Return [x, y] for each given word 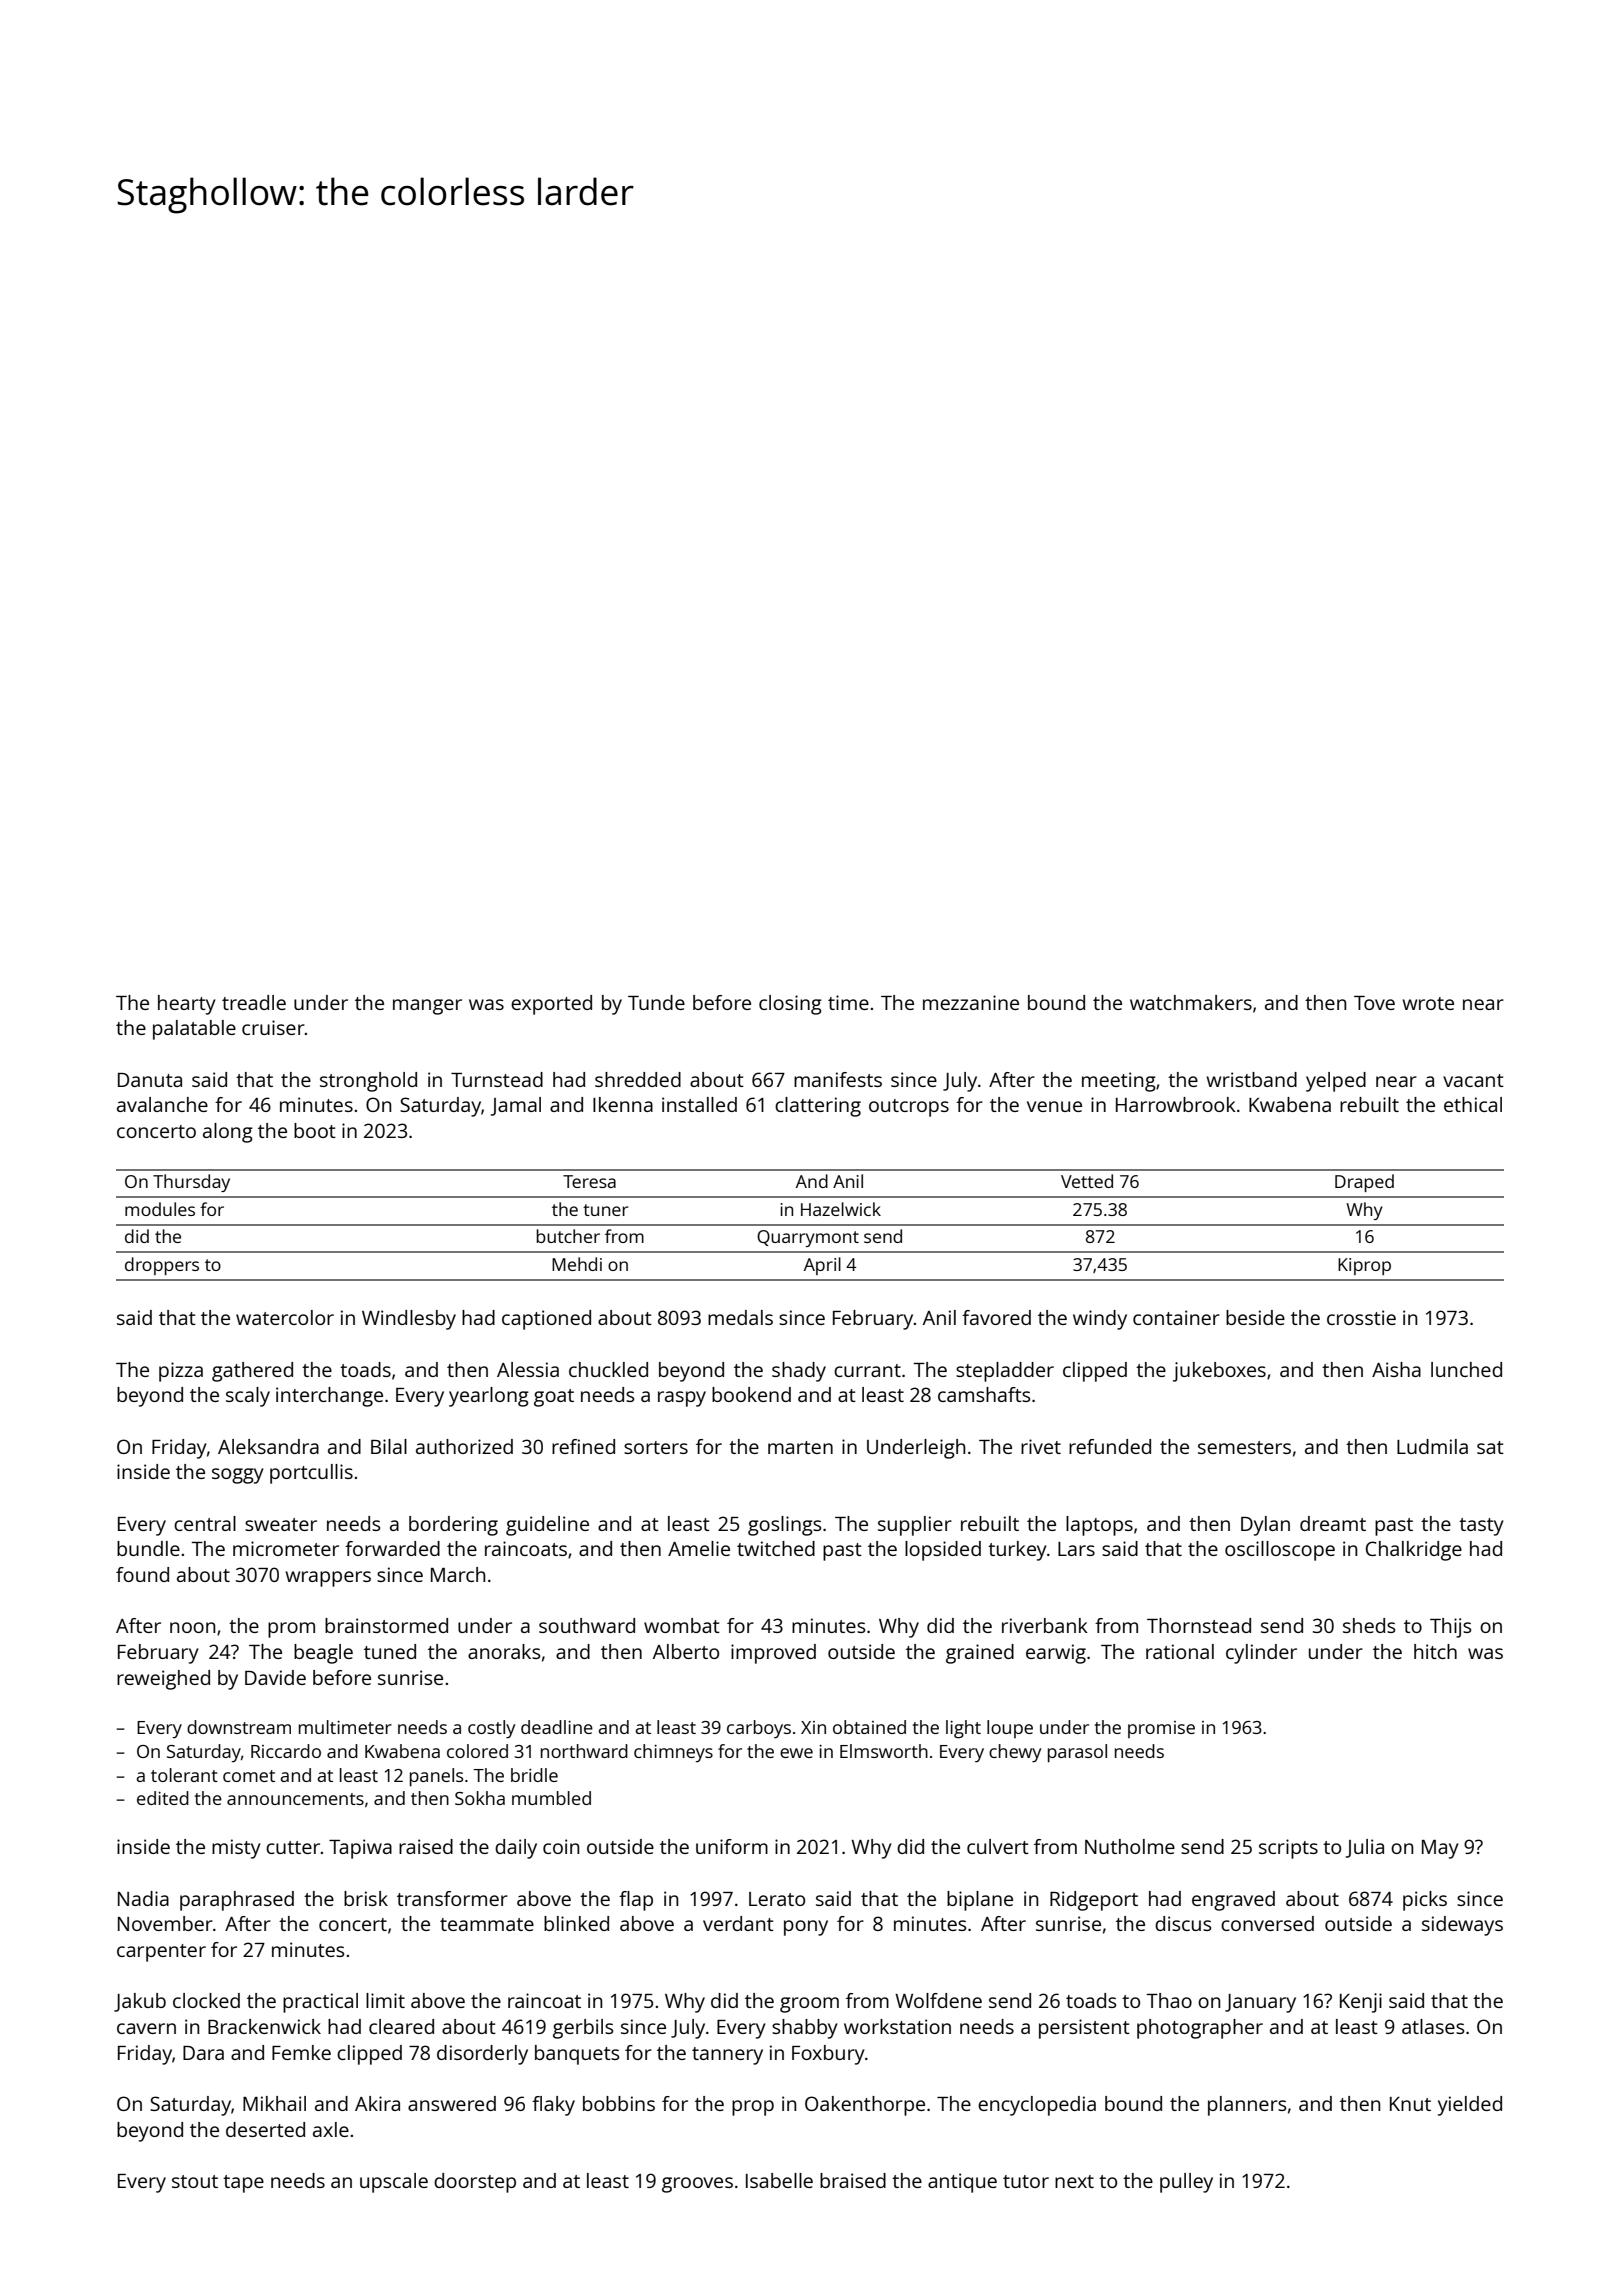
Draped [1364, 1183]
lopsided [943, 1551]
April [822, 1266]
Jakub [140, 2002]
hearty [187, 1005]
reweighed [163, 1680]
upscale [394, 2183]
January [1260, 2003]
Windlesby [409, 1320]
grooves [697, 2185]
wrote [1428, 1003]
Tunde [656, 1002]
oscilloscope [1280, 1551]
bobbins [619, 2103]
